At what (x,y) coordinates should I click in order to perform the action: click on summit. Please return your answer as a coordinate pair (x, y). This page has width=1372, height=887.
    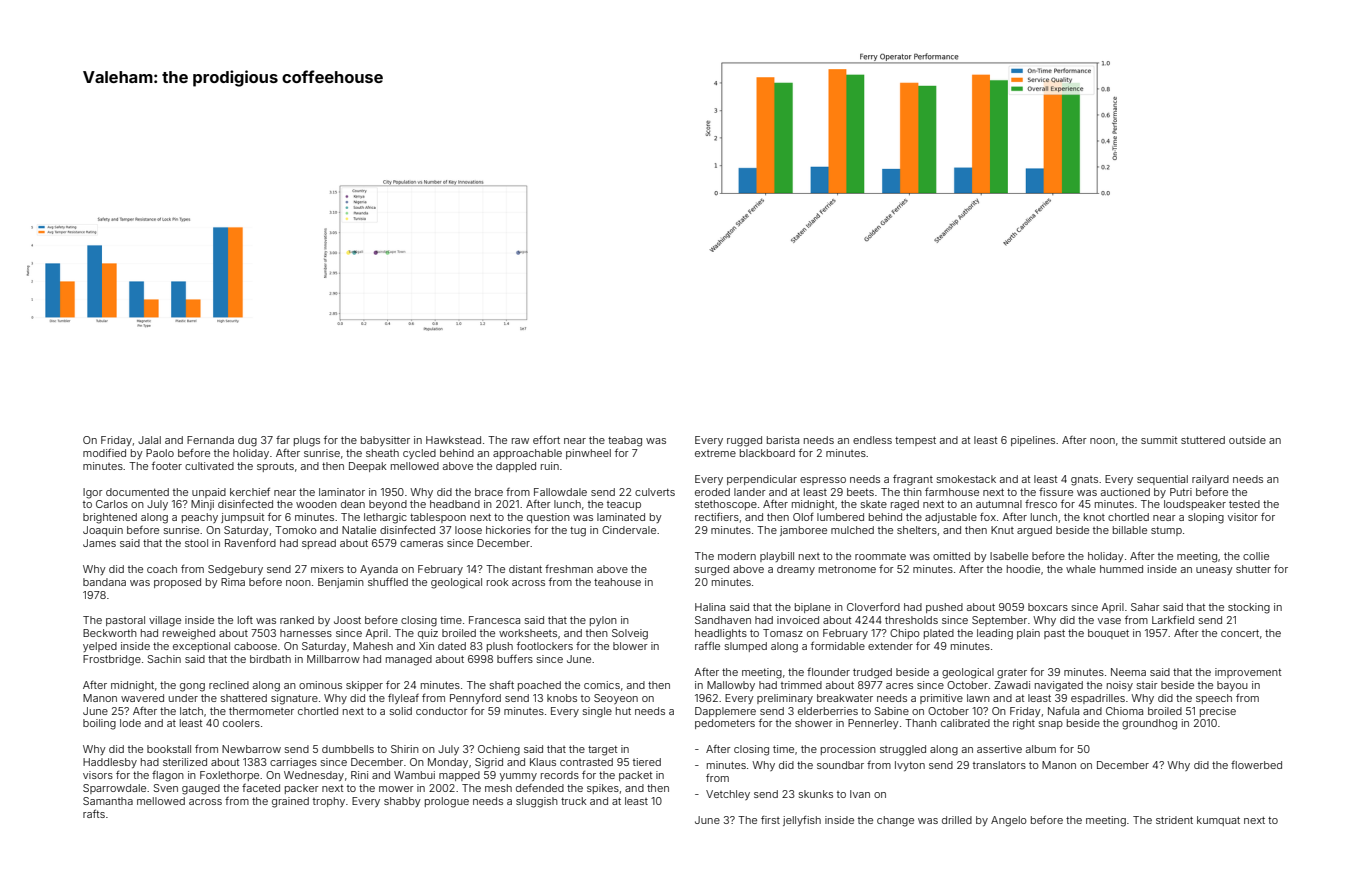
    Looking at the image, I should click on (1159, 440).
